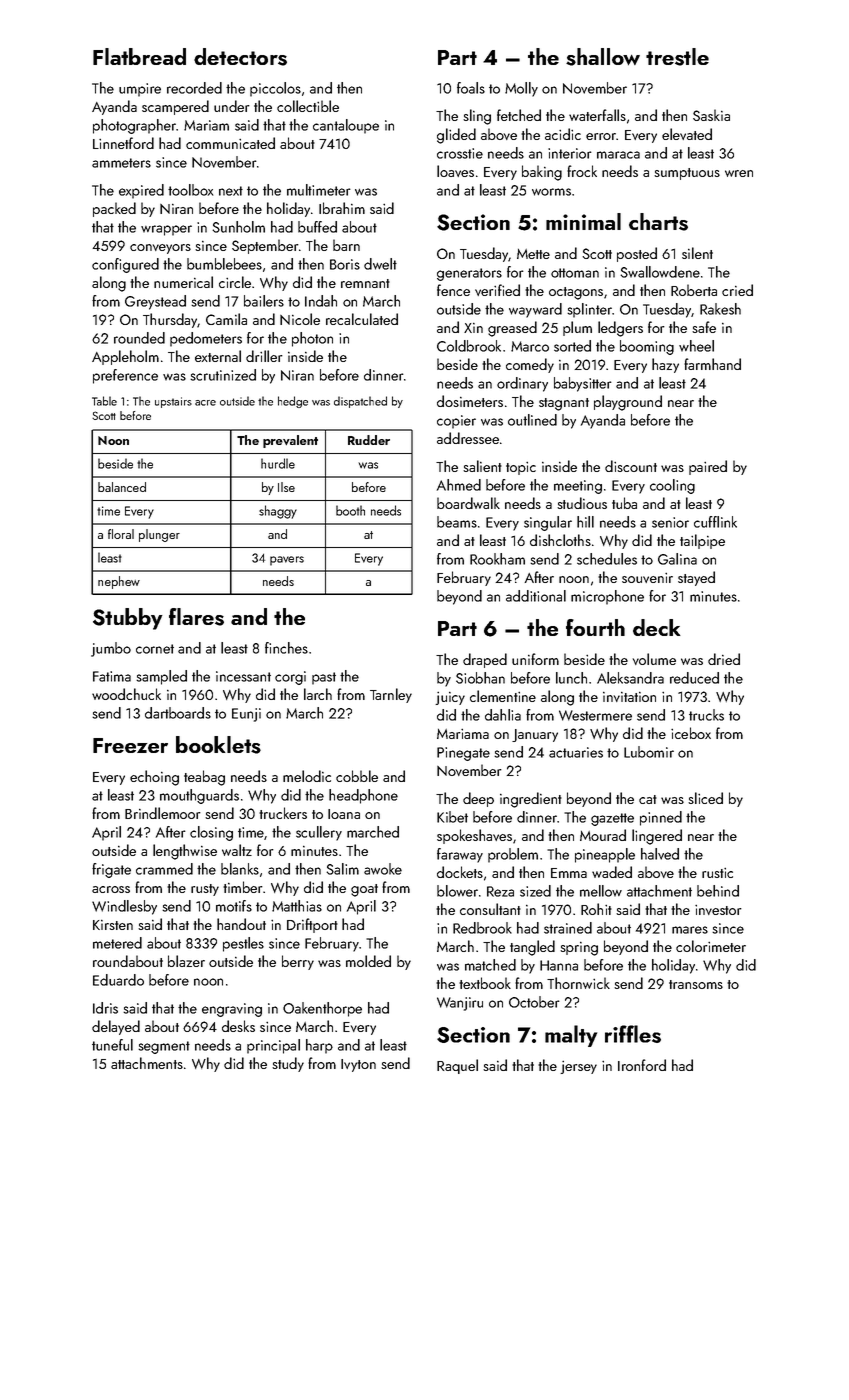 This screenshot has width=849, height=1400. What do you see at coordinates (117, 943) in the screenshot?
I see `metered` at bounding box center [117, 943].
